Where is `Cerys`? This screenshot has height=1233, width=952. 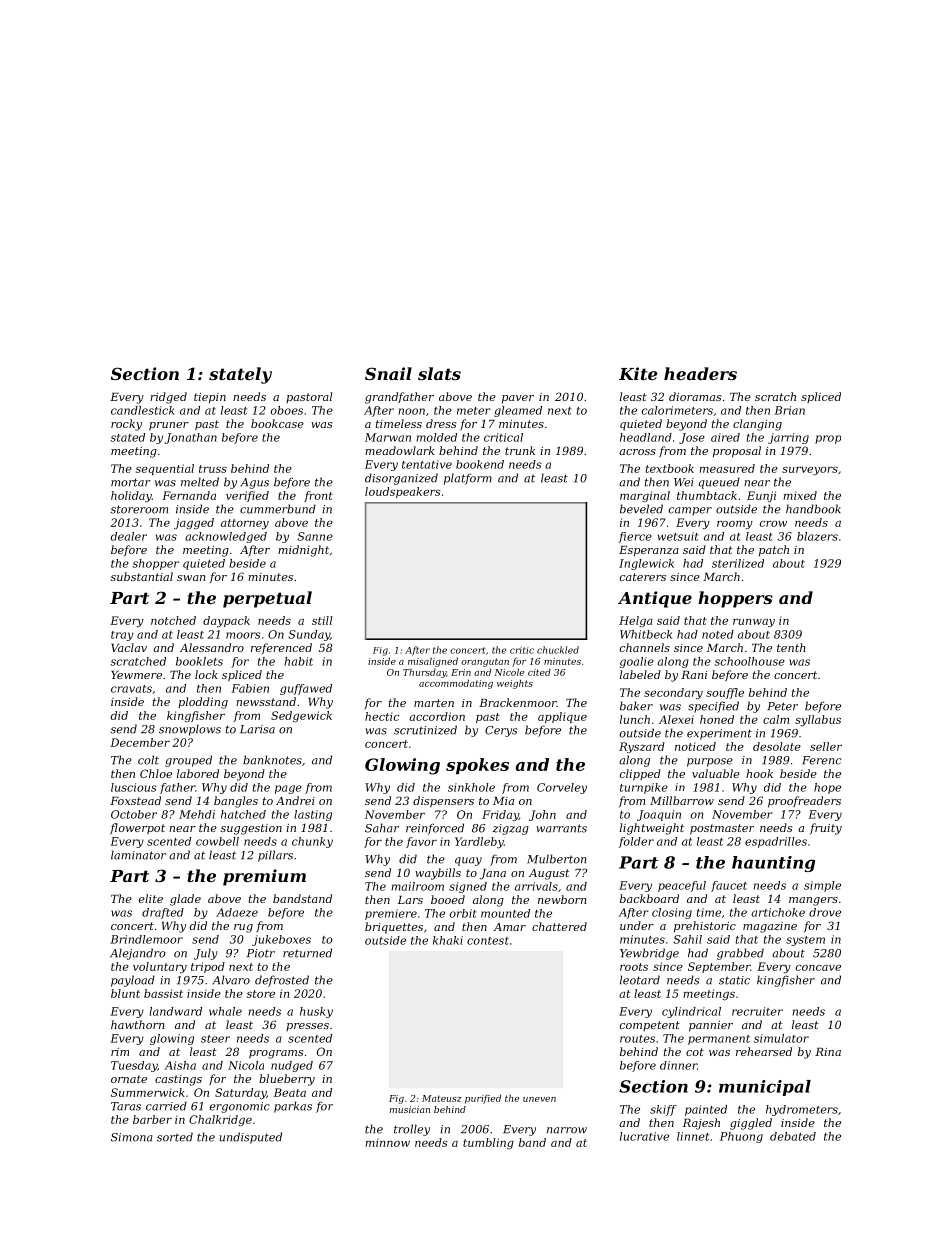 Cerys is located at coordinates (501, 731).
